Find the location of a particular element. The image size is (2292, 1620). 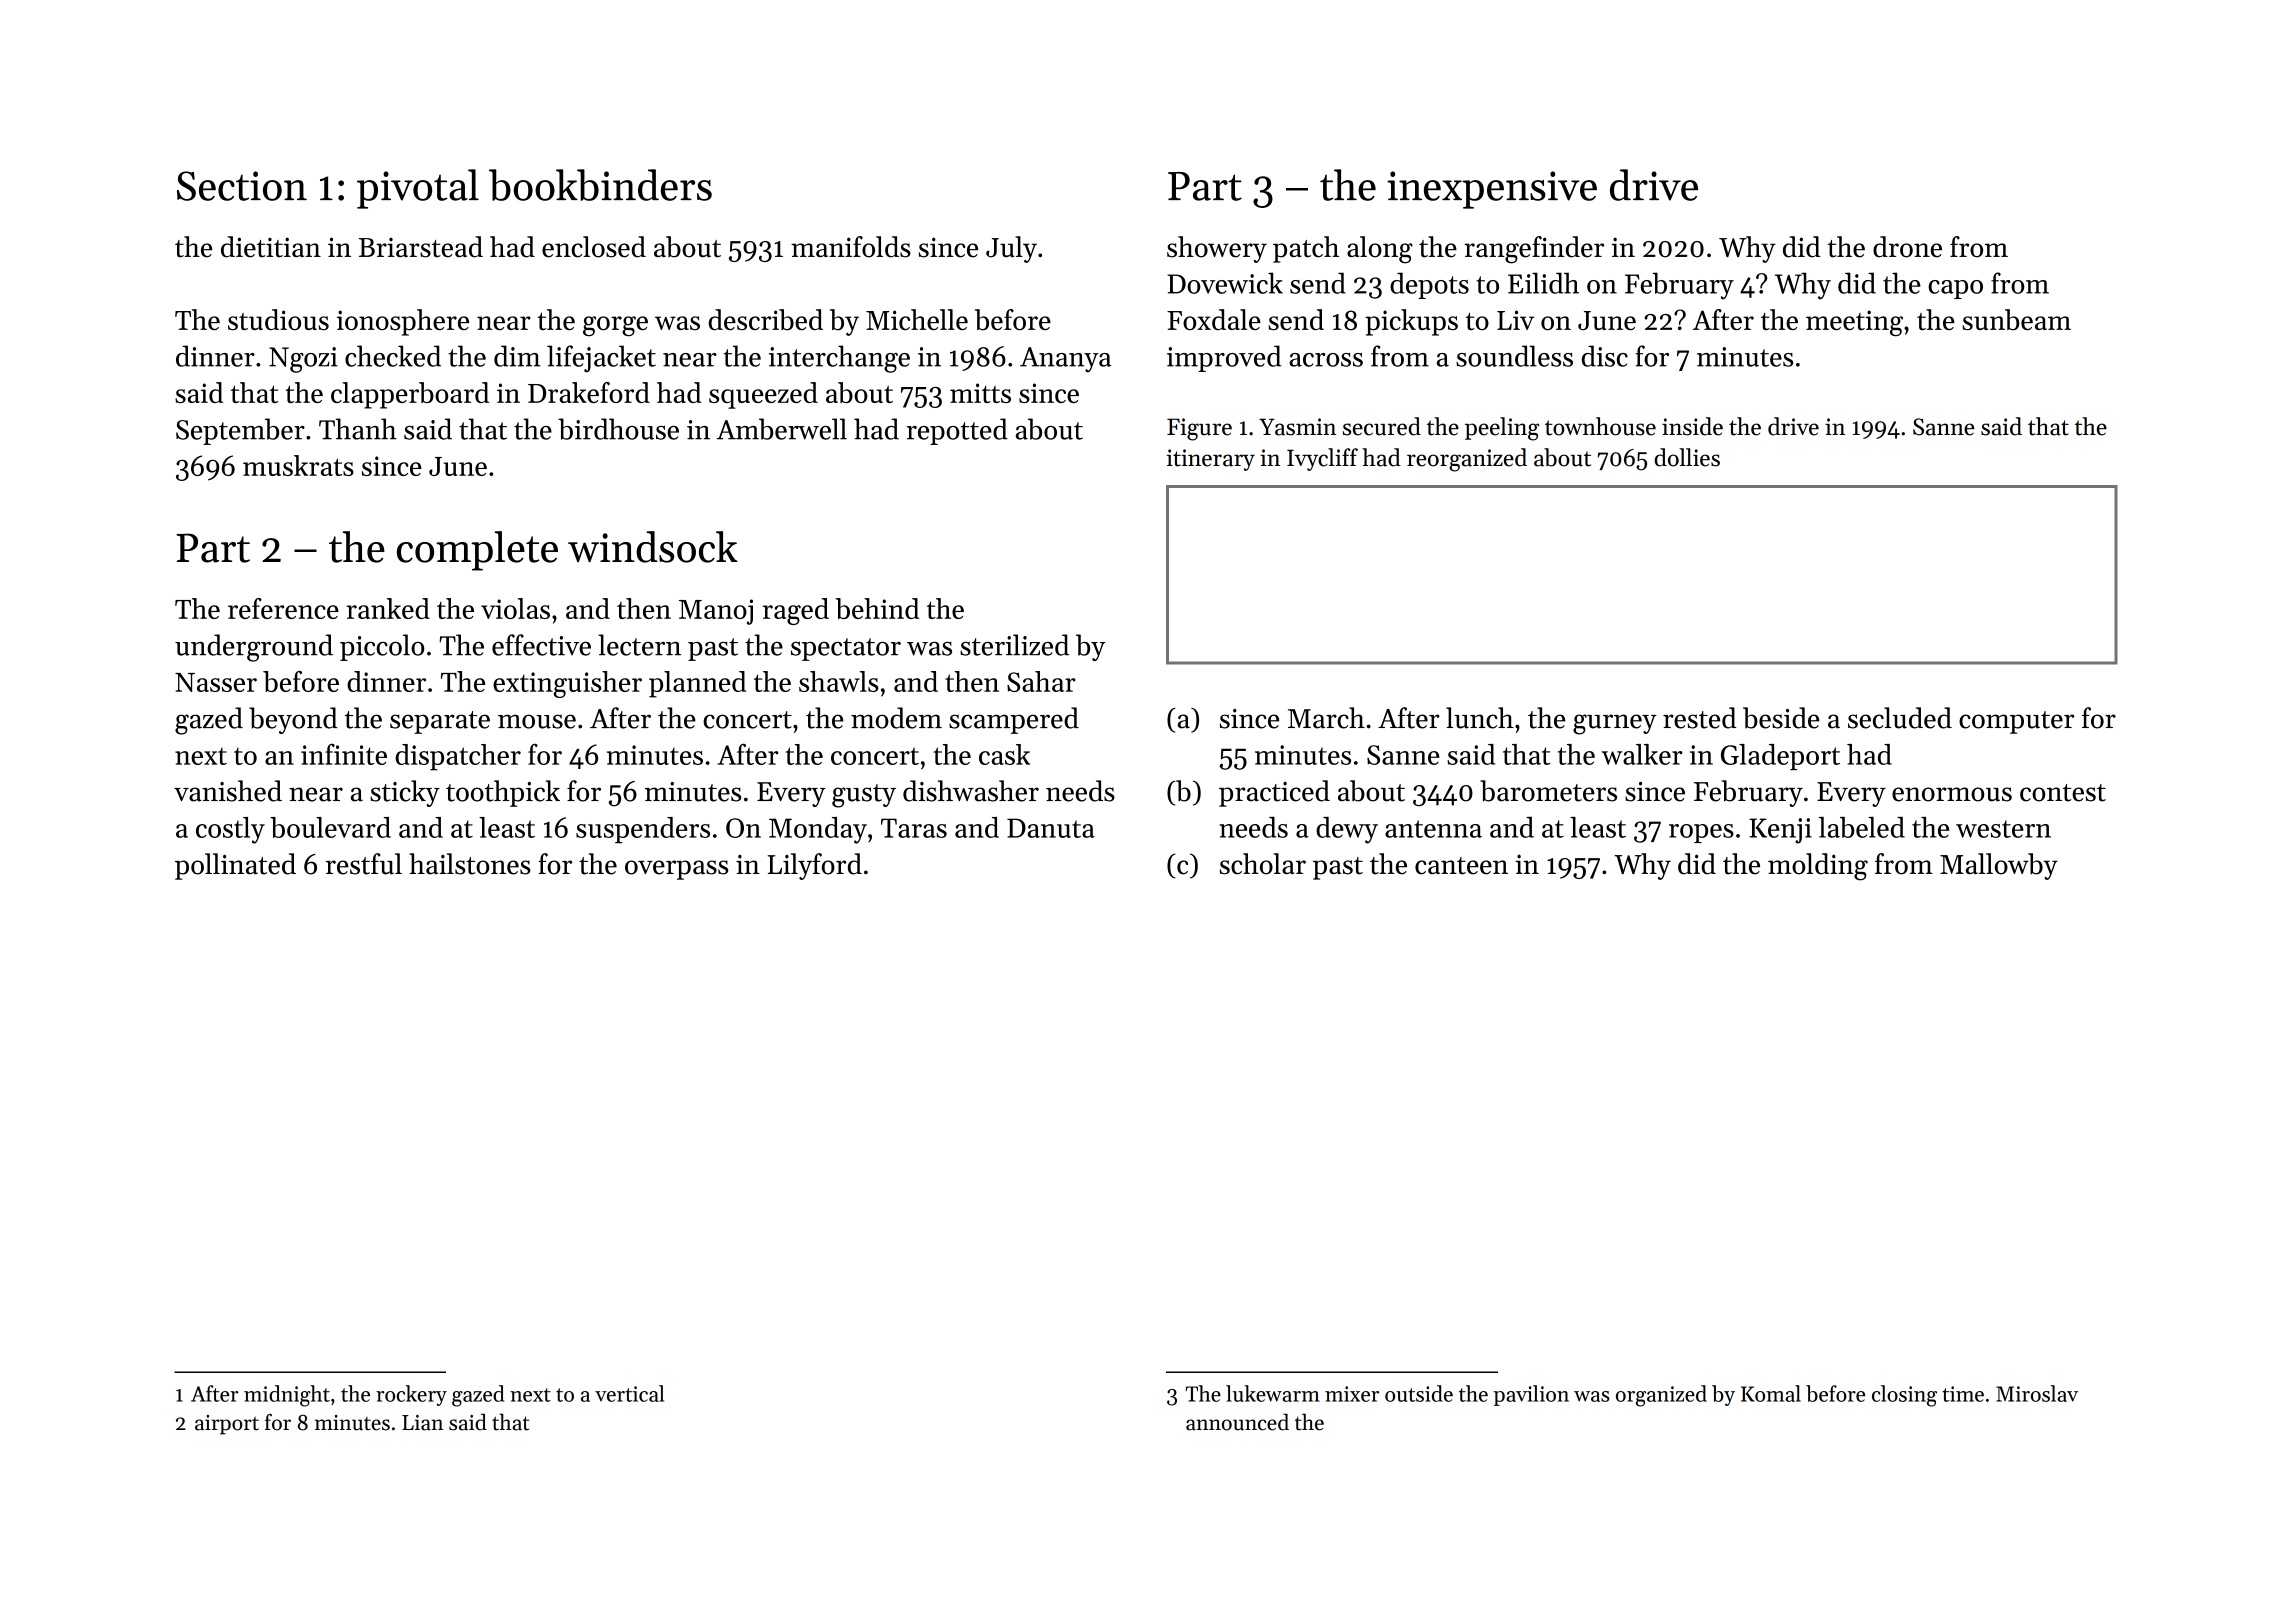

airport is located at coordinates (227, 1425).
